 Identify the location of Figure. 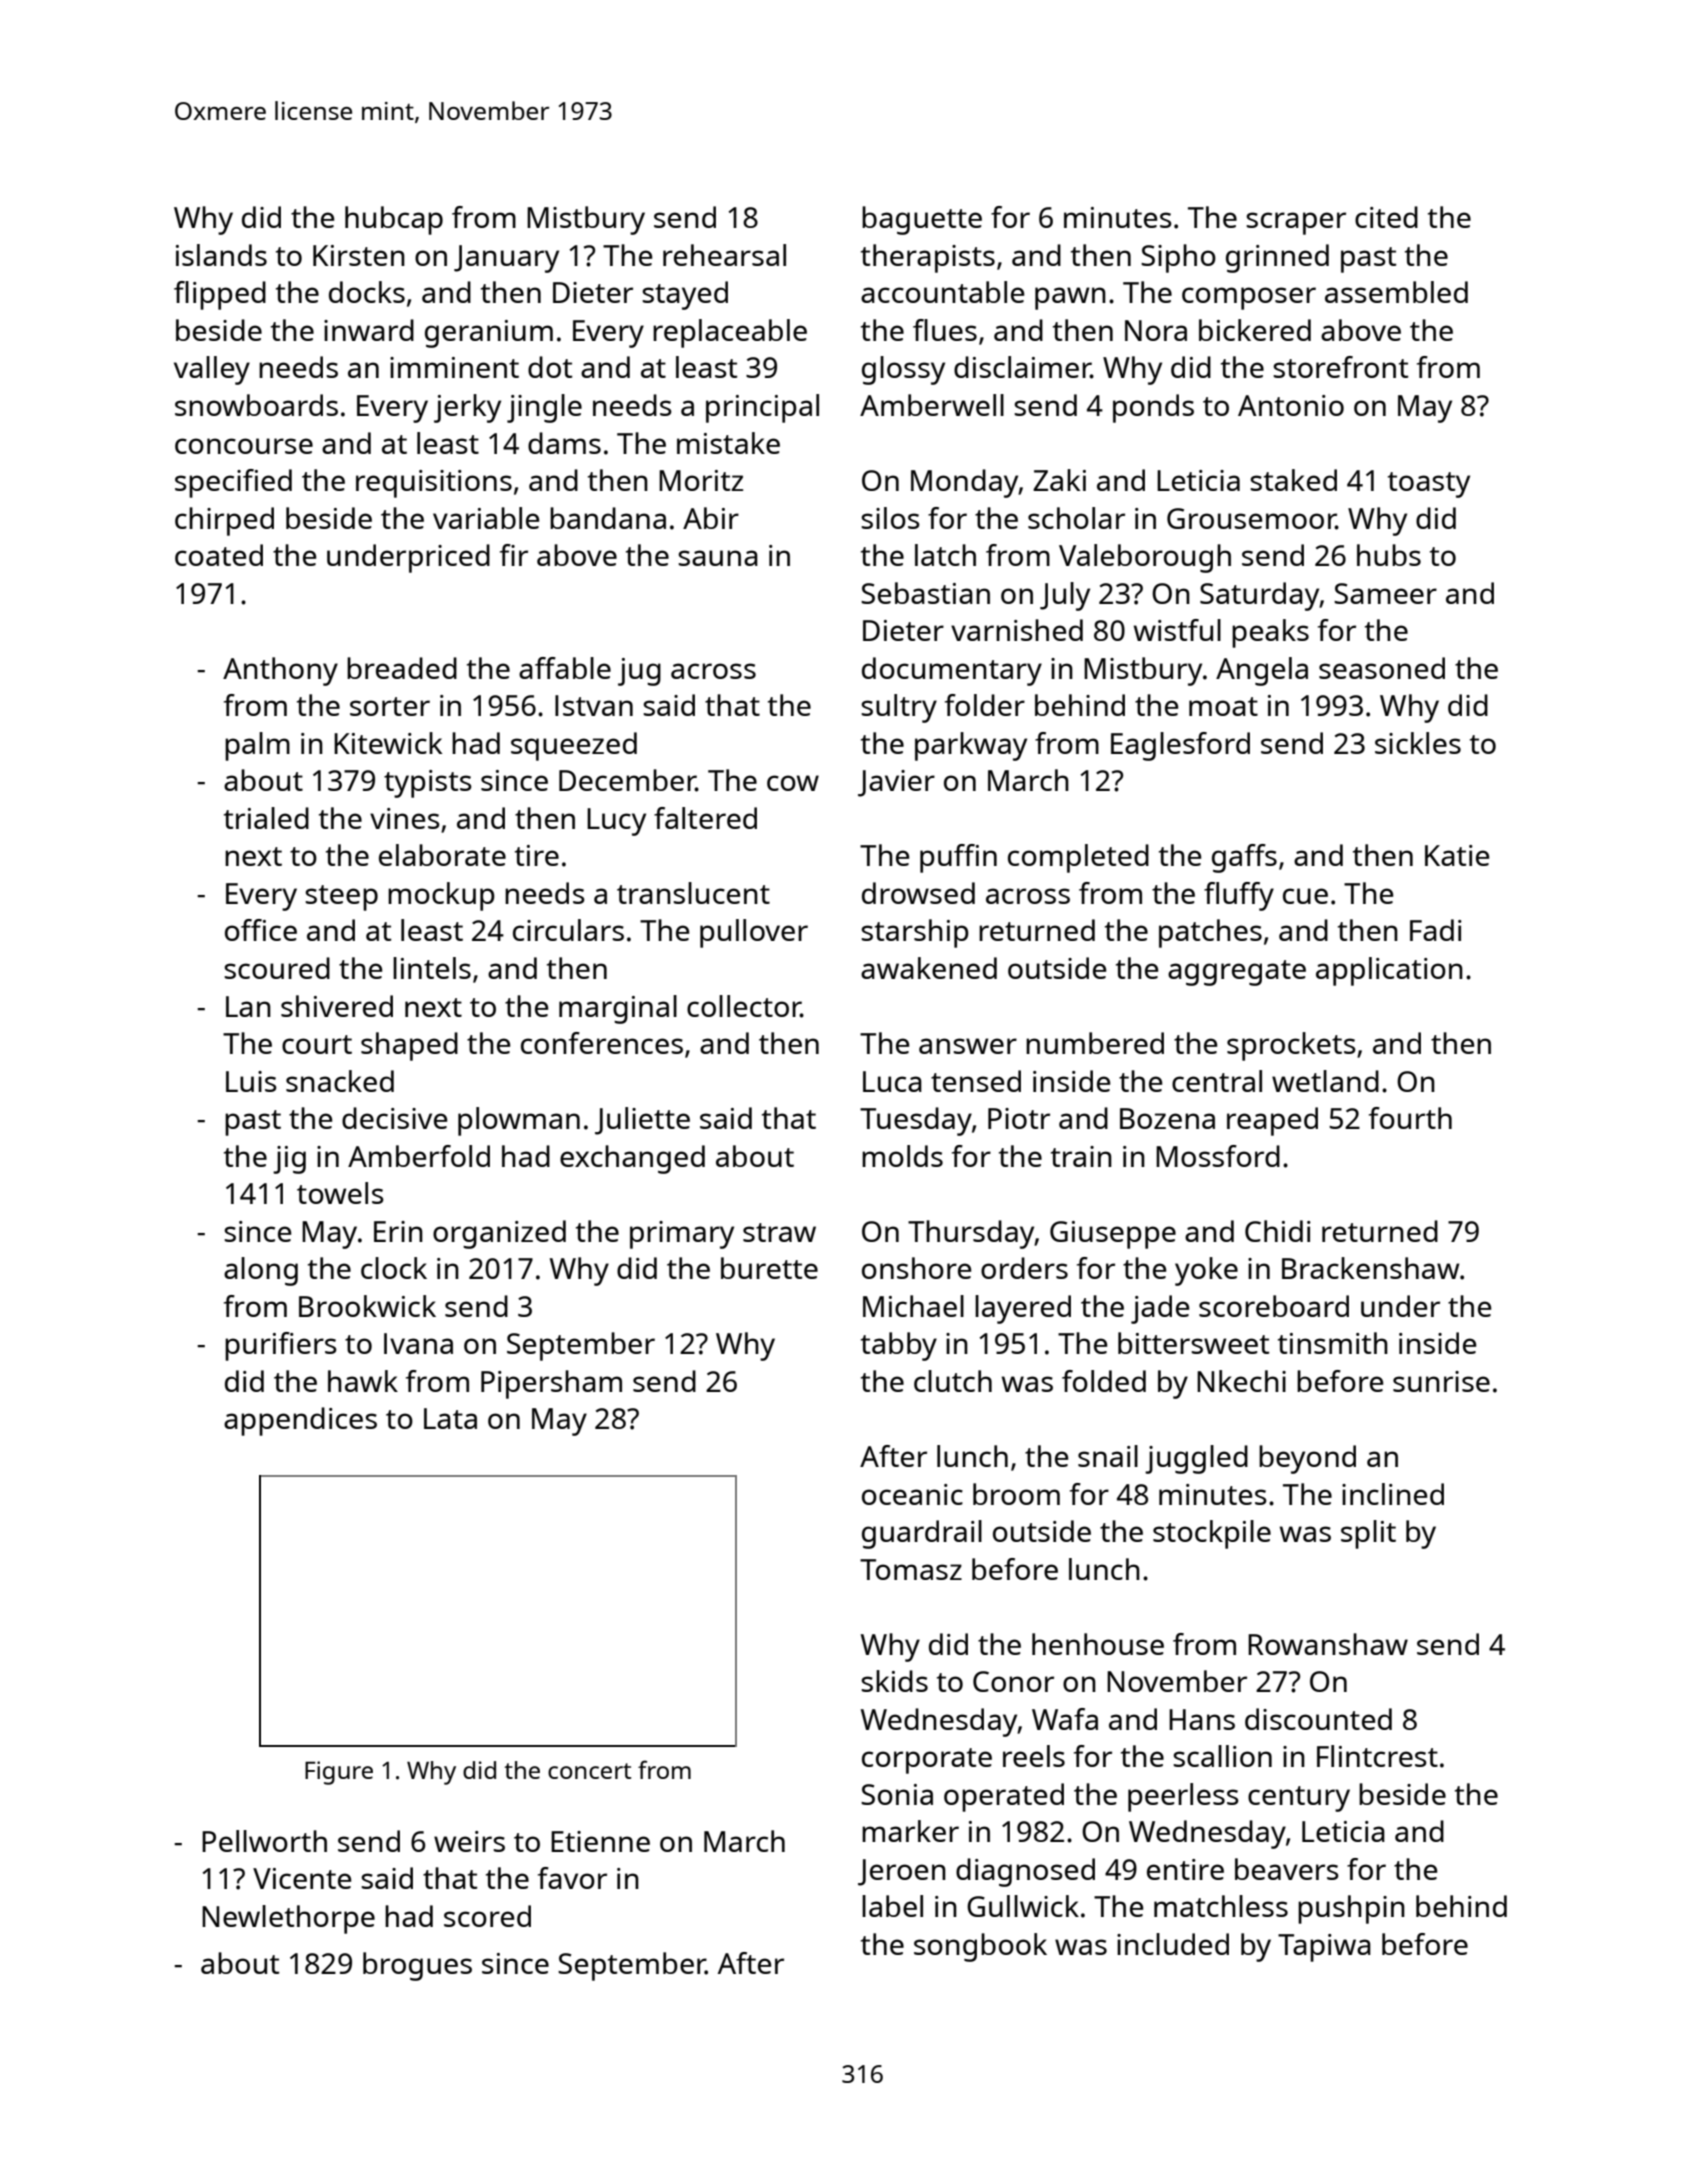
(339, 1773).
